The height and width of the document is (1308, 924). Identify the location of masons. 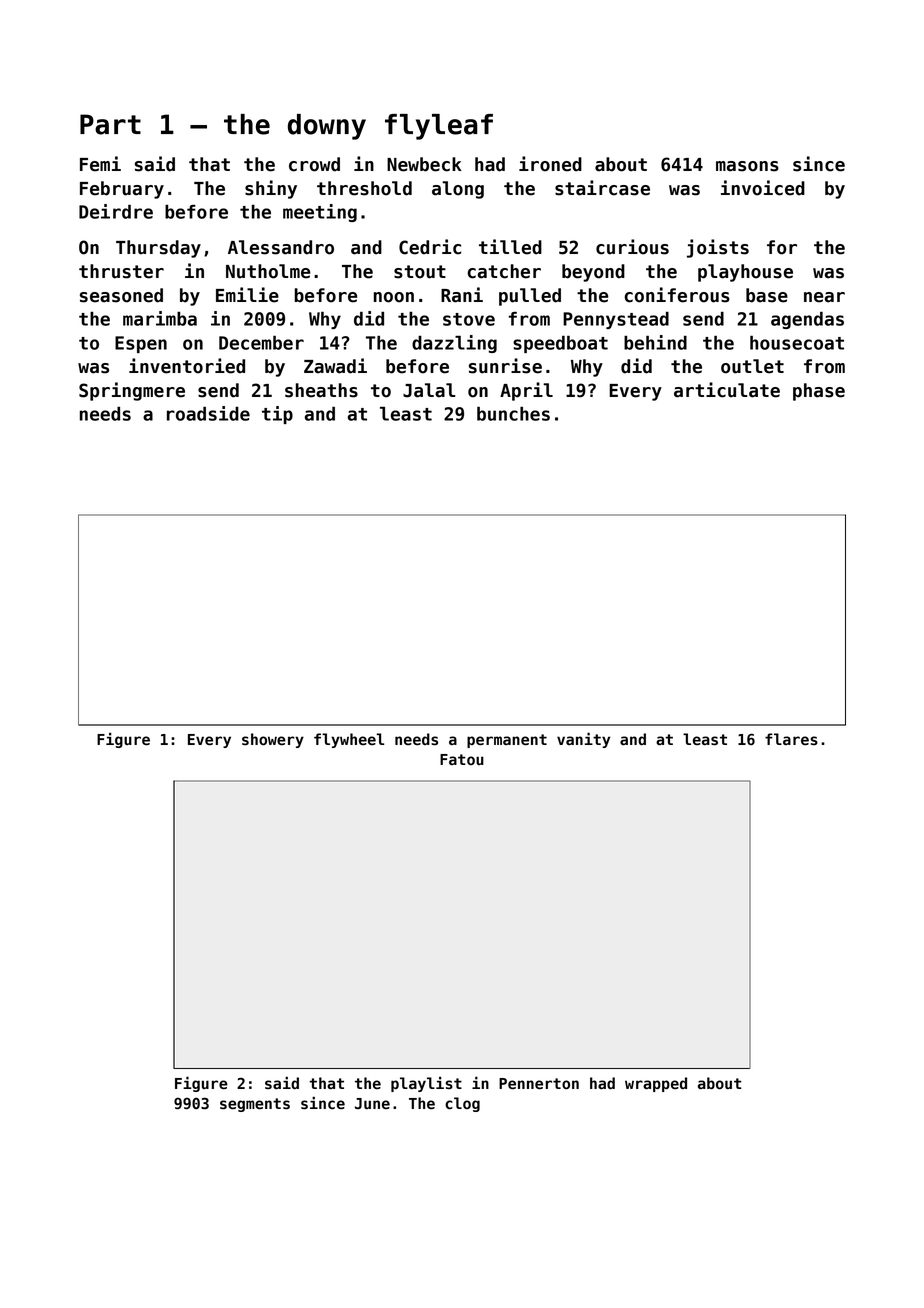
(747, 166).
